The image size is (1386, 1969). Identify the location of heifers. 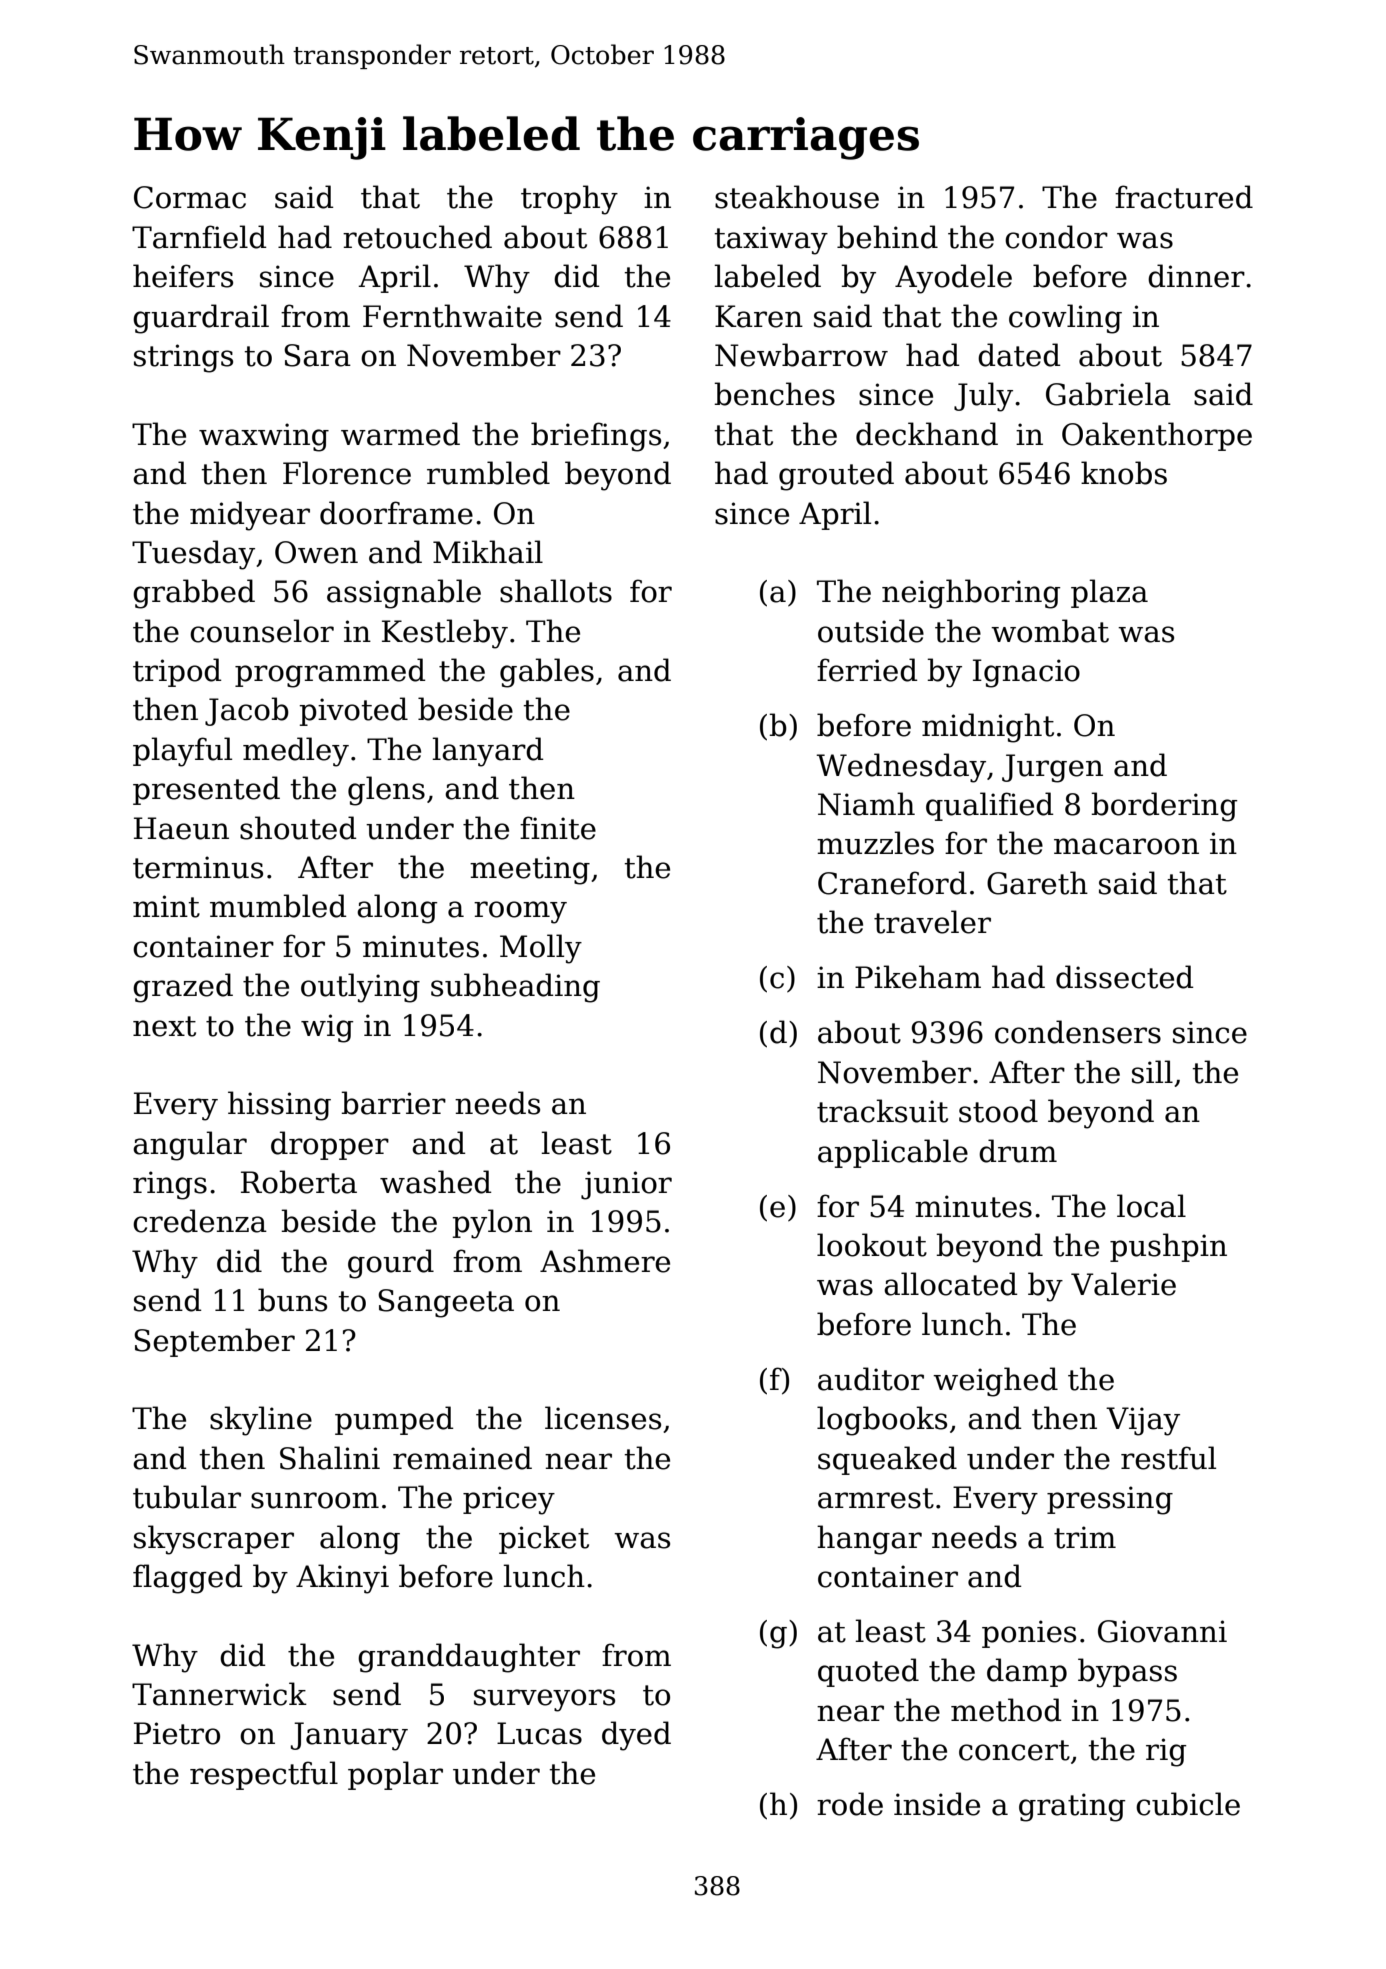
(183, 276).
